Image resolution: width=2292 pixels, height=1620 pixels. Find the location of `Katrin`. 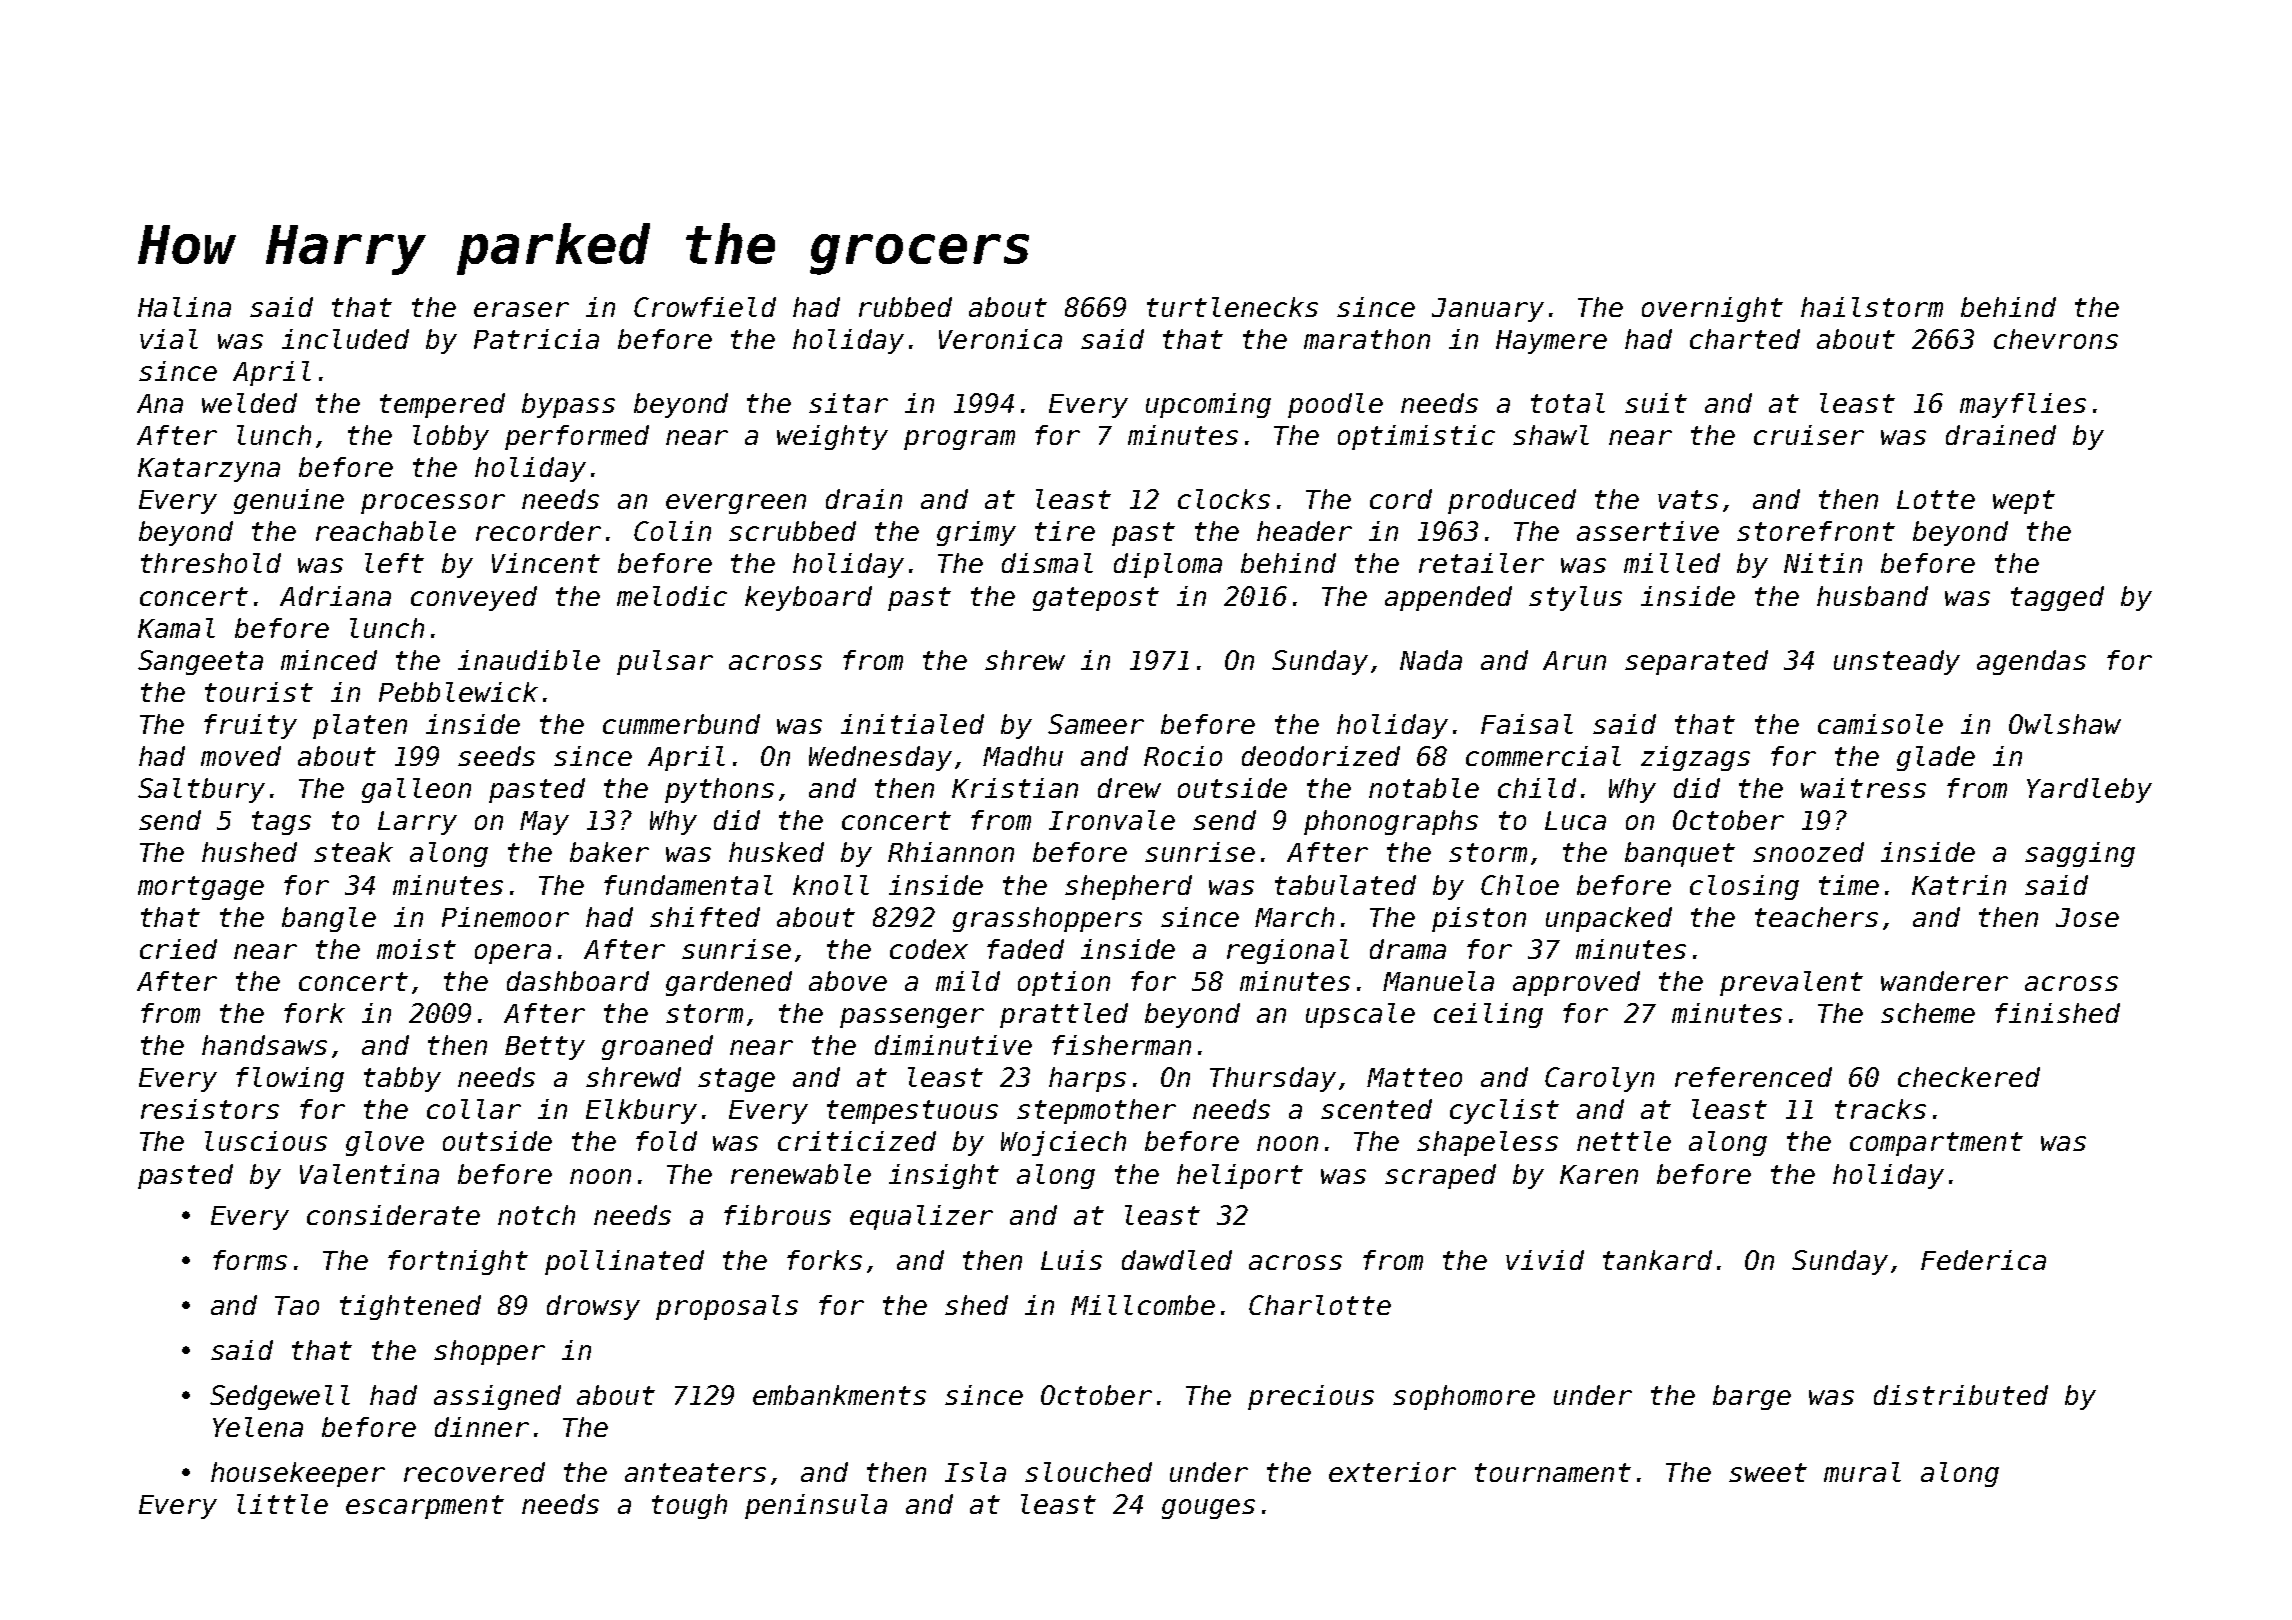

Katrin is located at coordinates (1959, 885).
